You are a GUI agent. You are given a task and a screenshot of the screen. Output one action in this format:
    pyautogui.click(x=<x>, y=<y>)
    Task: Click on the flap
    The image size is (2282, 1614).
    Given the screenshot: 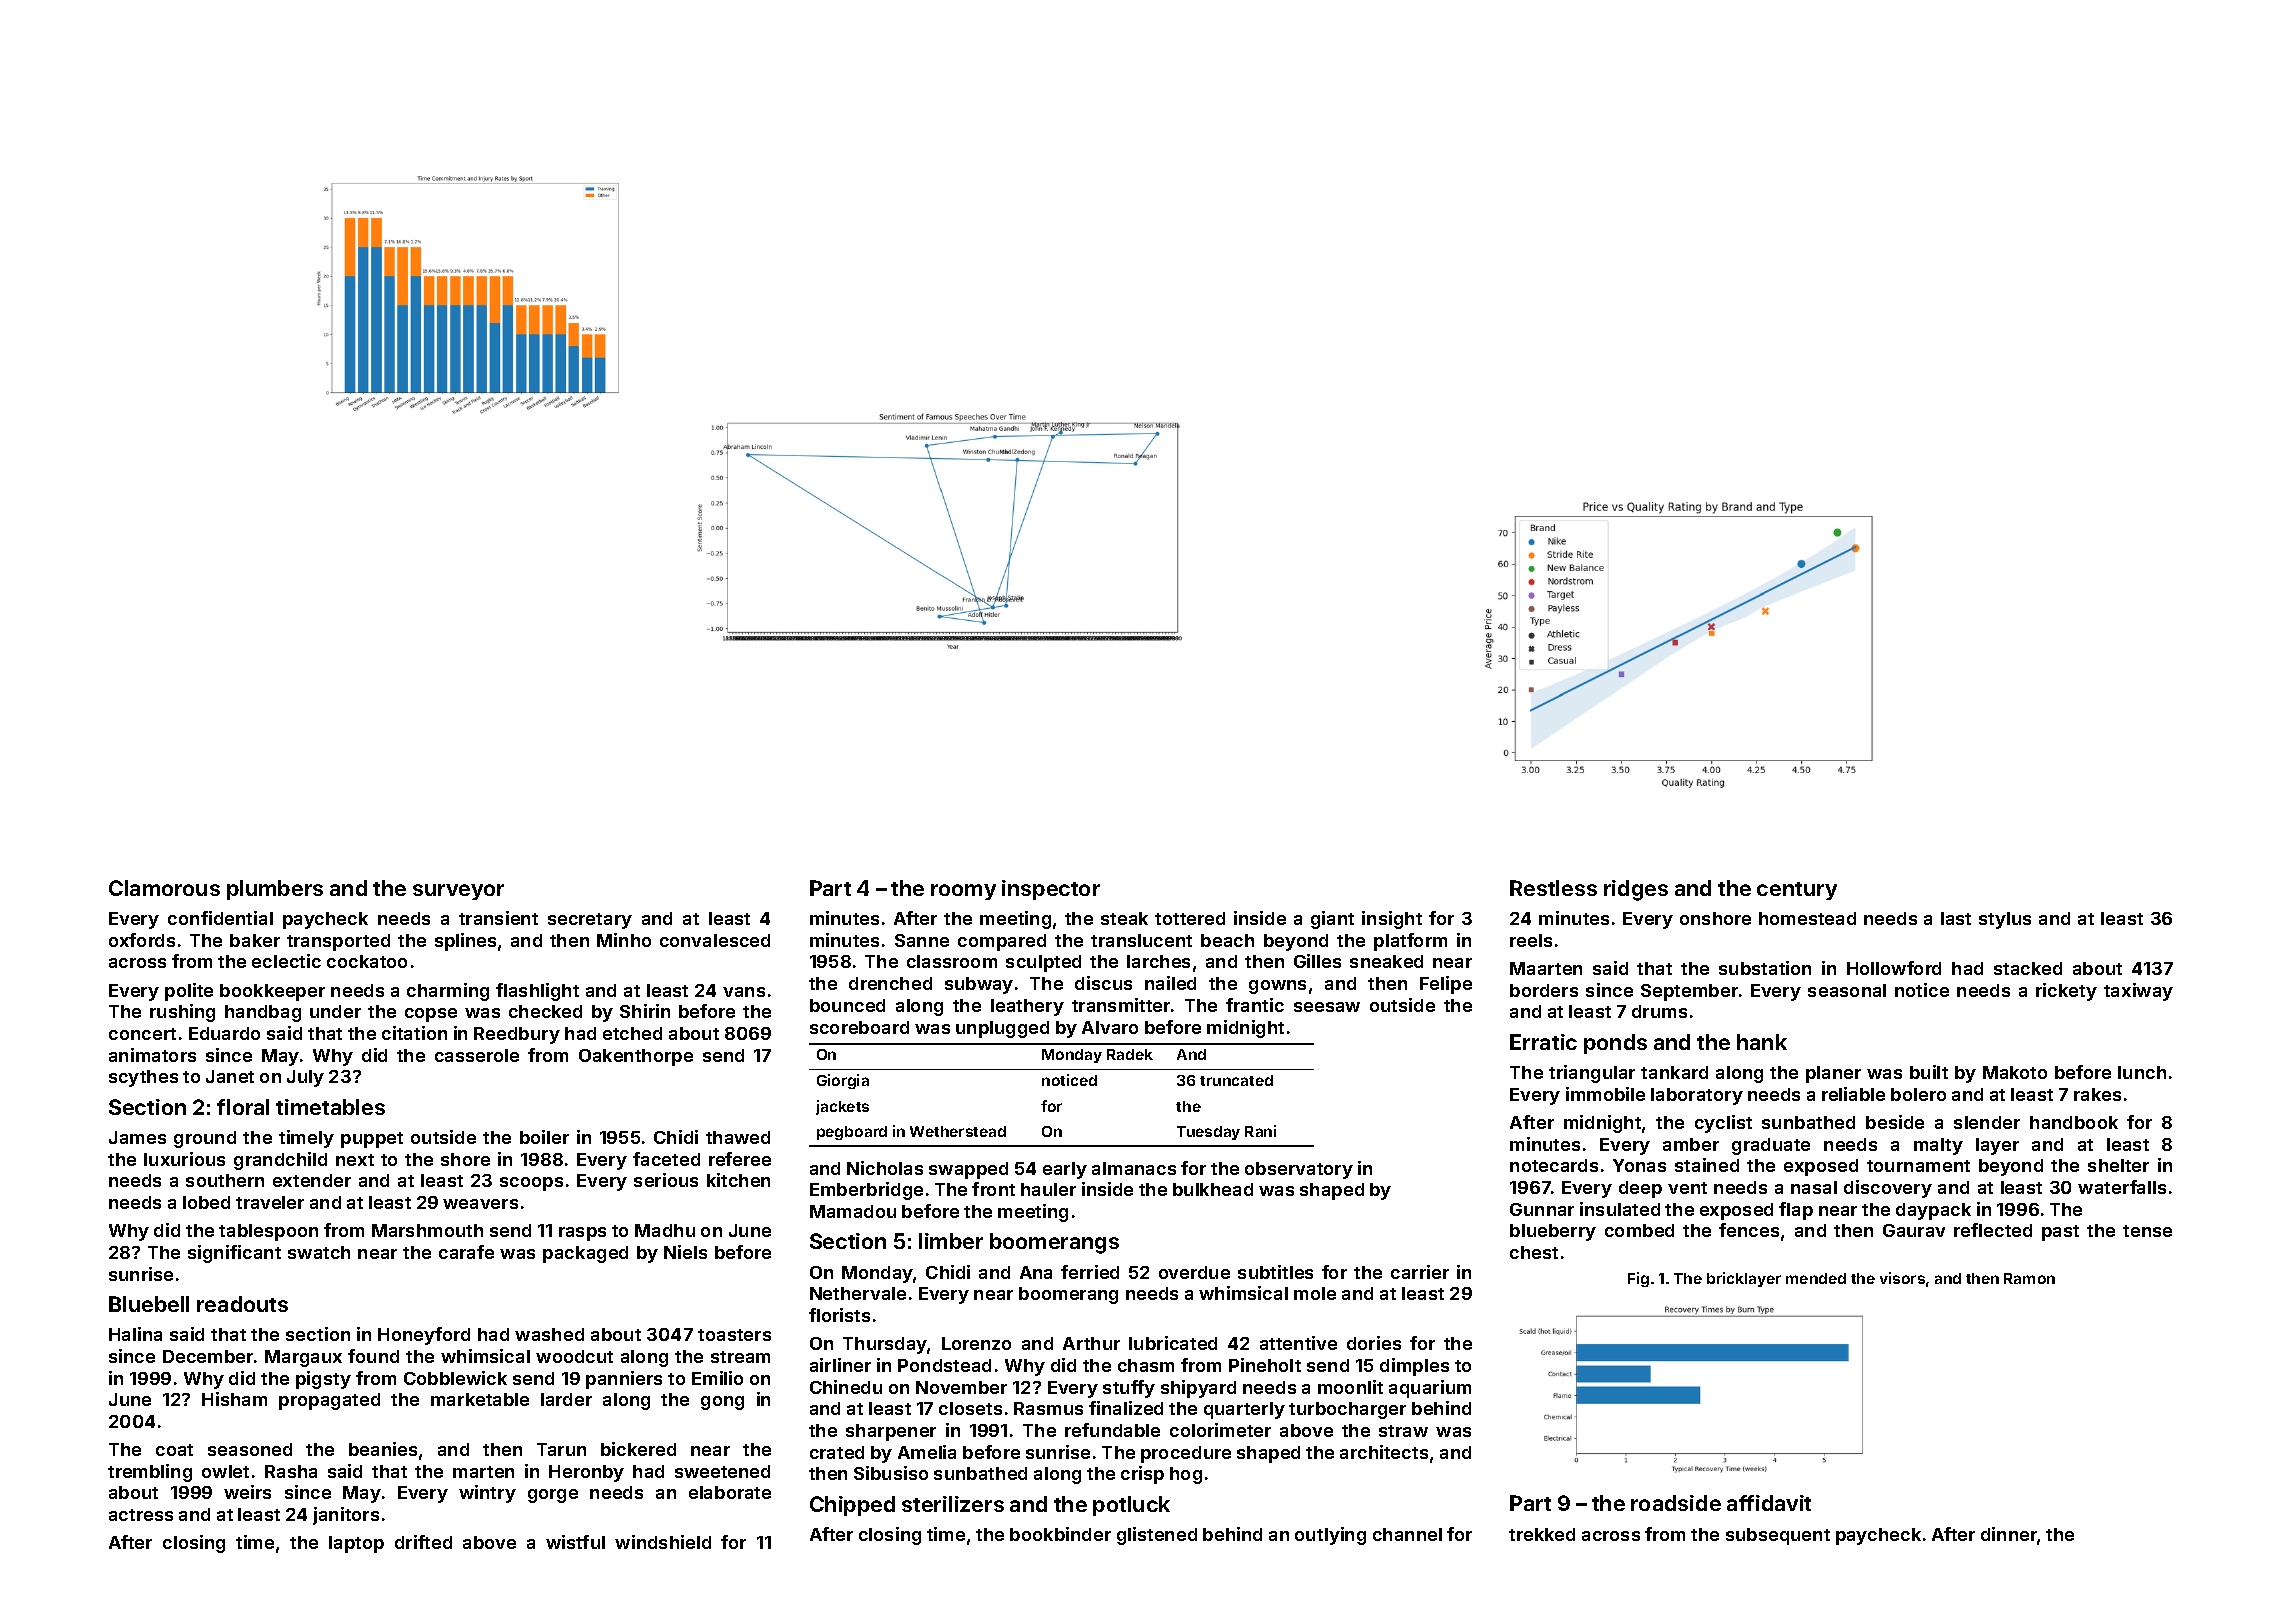 What is the action you would take?
    pyautogui.click(x=1796, y=1211)
